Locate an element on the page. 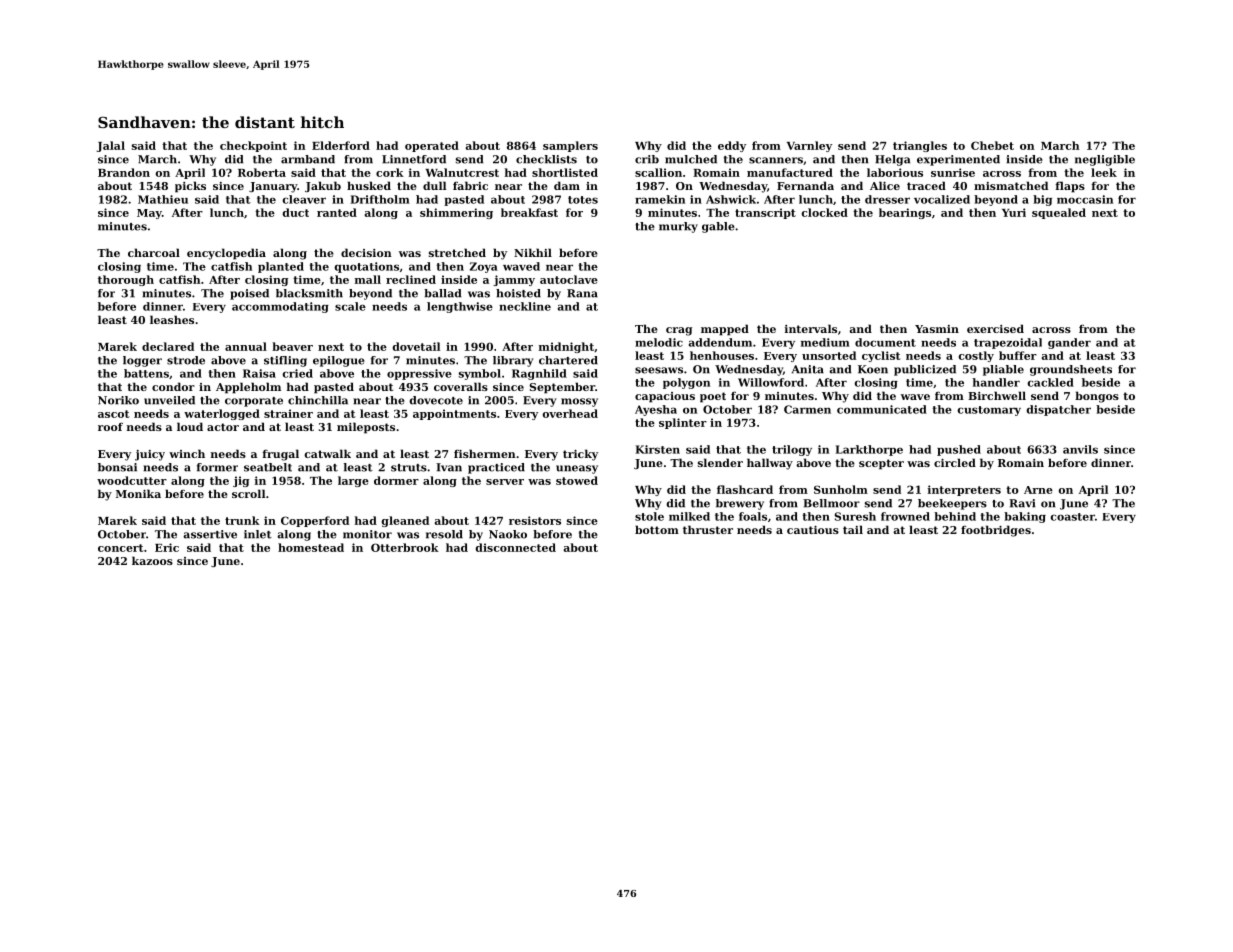 The height and width of the page is (952, 1233). Chebet is located at coordinates (992, 145).
